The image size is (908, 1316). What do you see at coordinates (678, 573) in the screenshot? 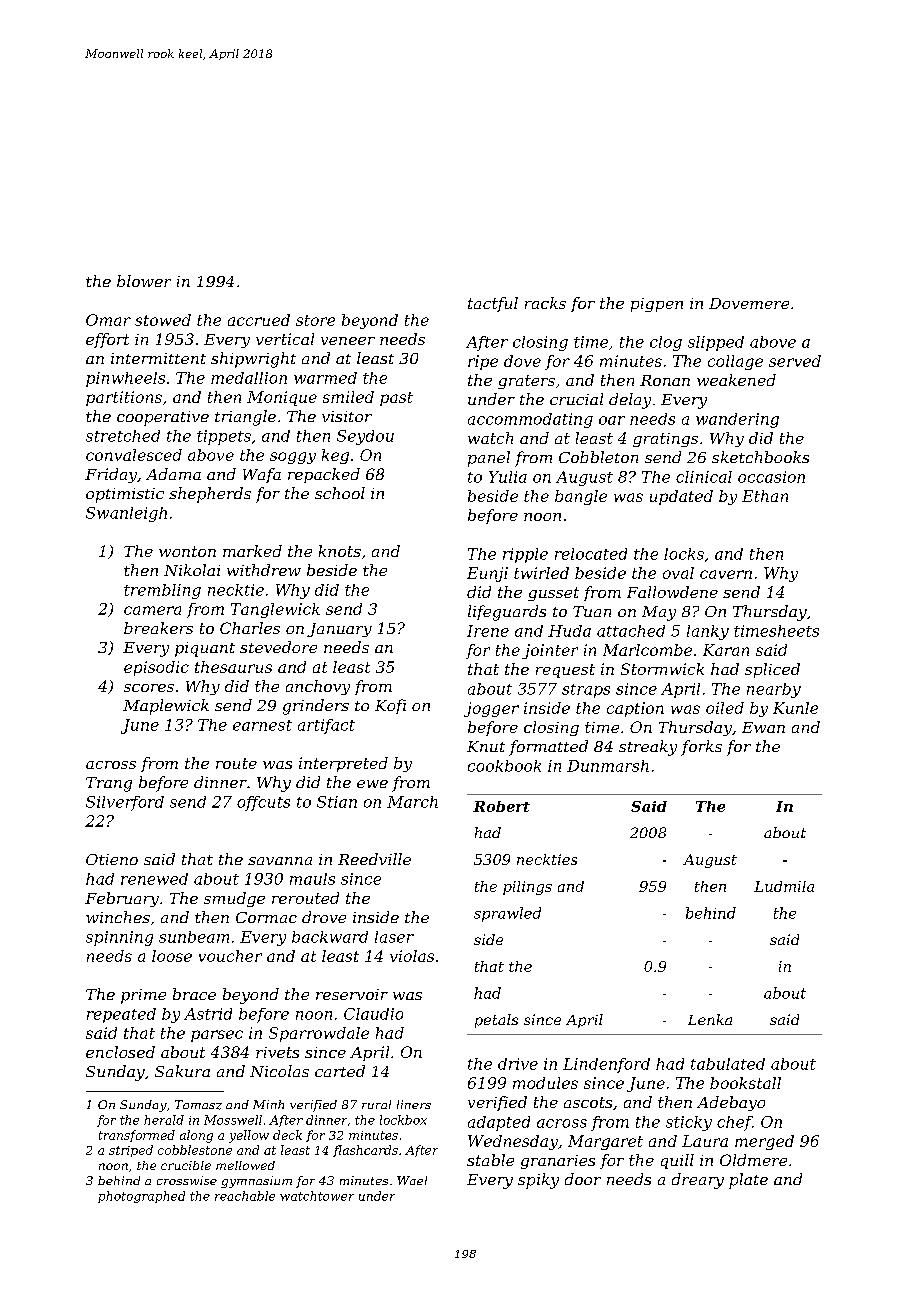
I see `oval` at bounding box center [678, 573].
